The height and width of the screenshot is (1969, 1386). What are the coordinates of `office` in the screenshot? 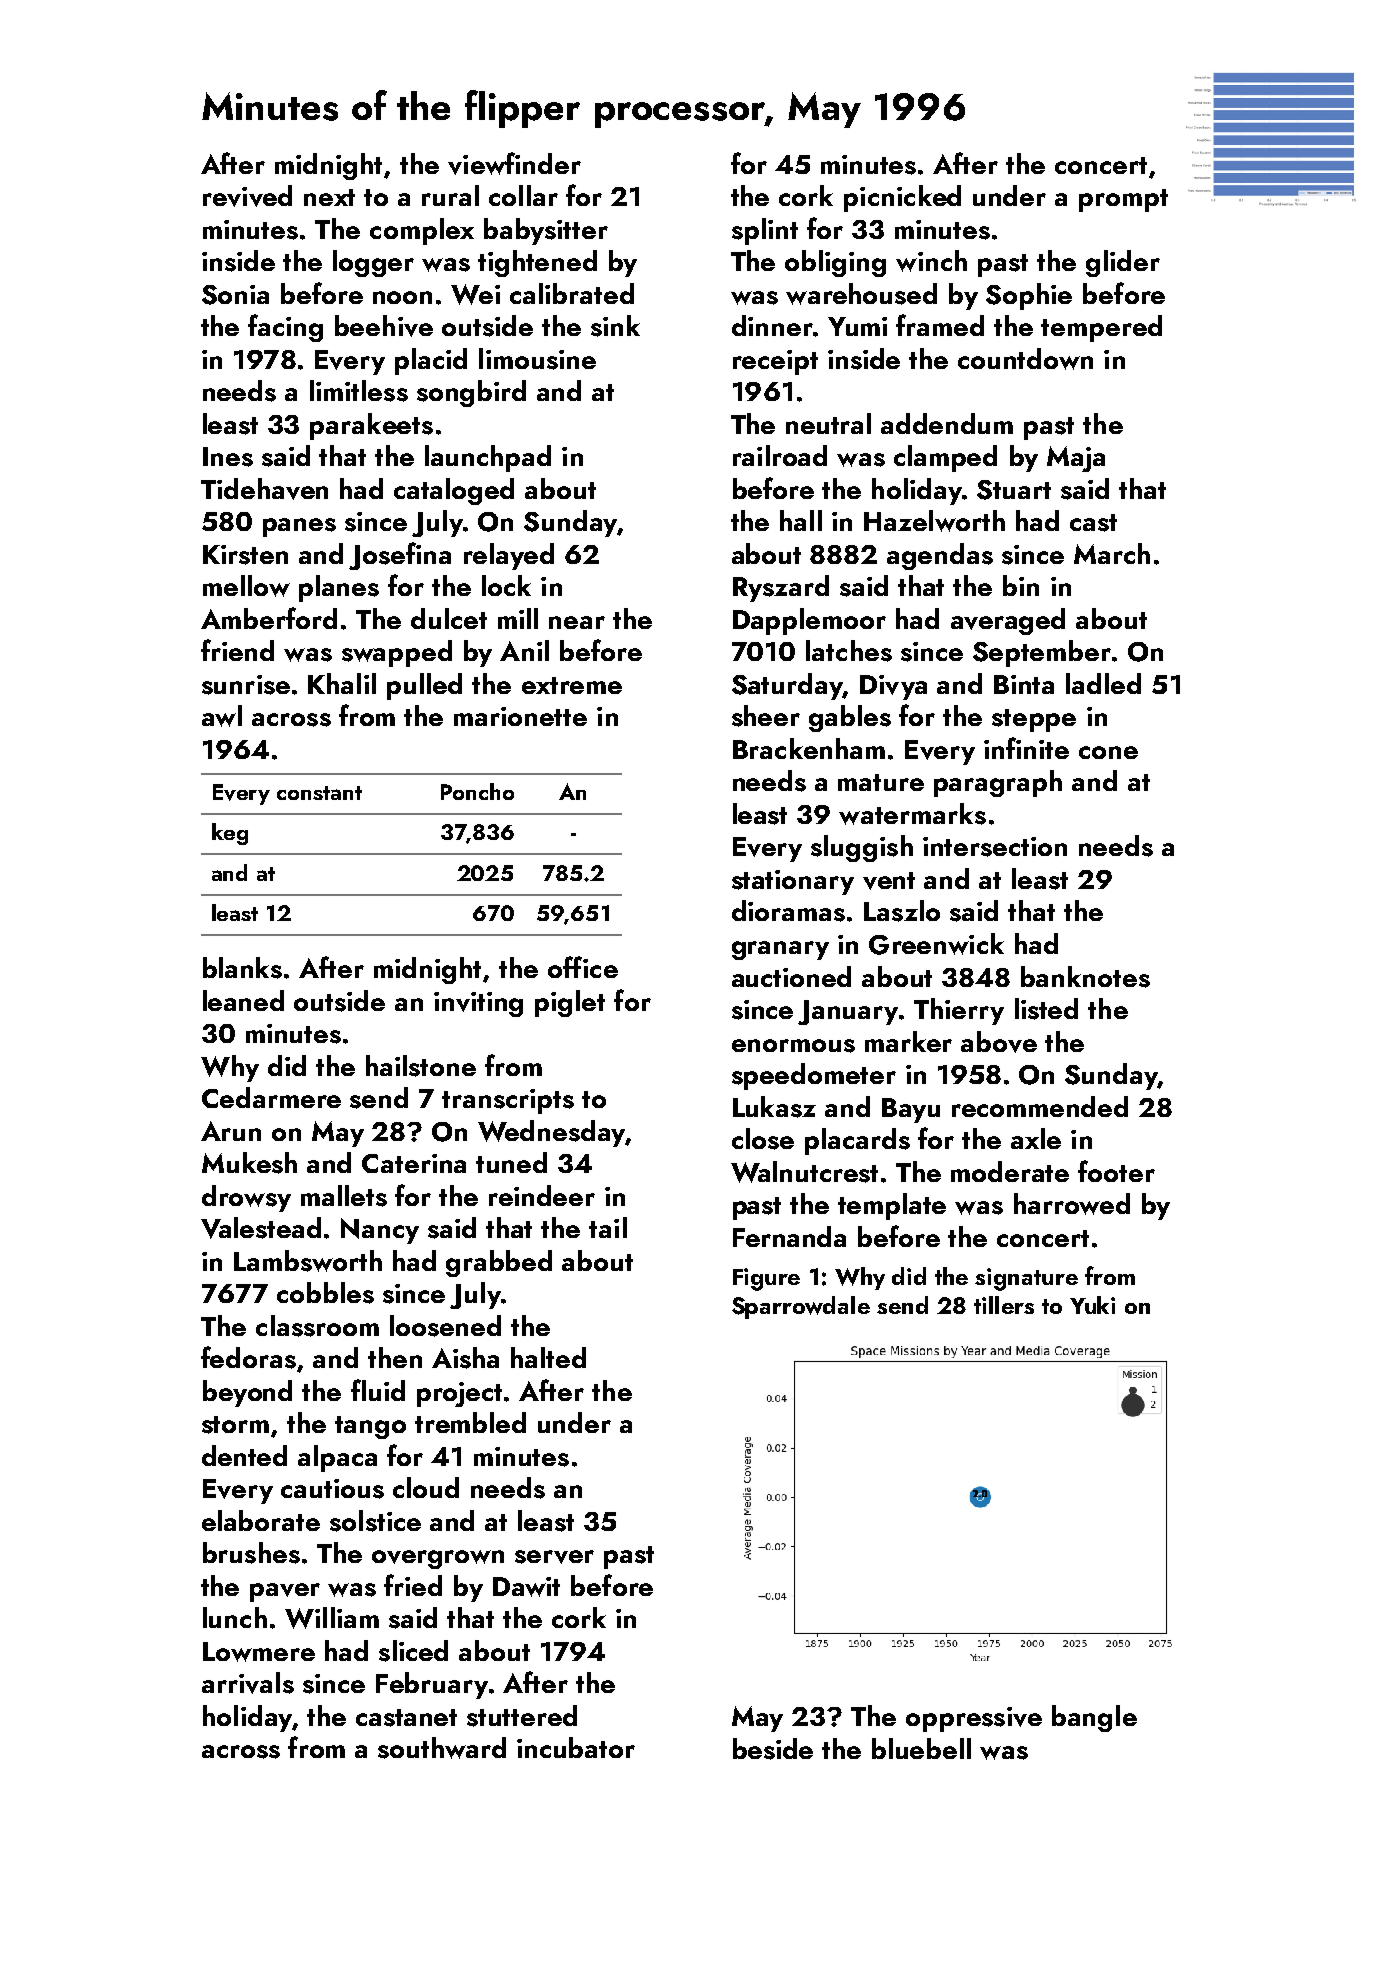 It's located at (583, 967).
